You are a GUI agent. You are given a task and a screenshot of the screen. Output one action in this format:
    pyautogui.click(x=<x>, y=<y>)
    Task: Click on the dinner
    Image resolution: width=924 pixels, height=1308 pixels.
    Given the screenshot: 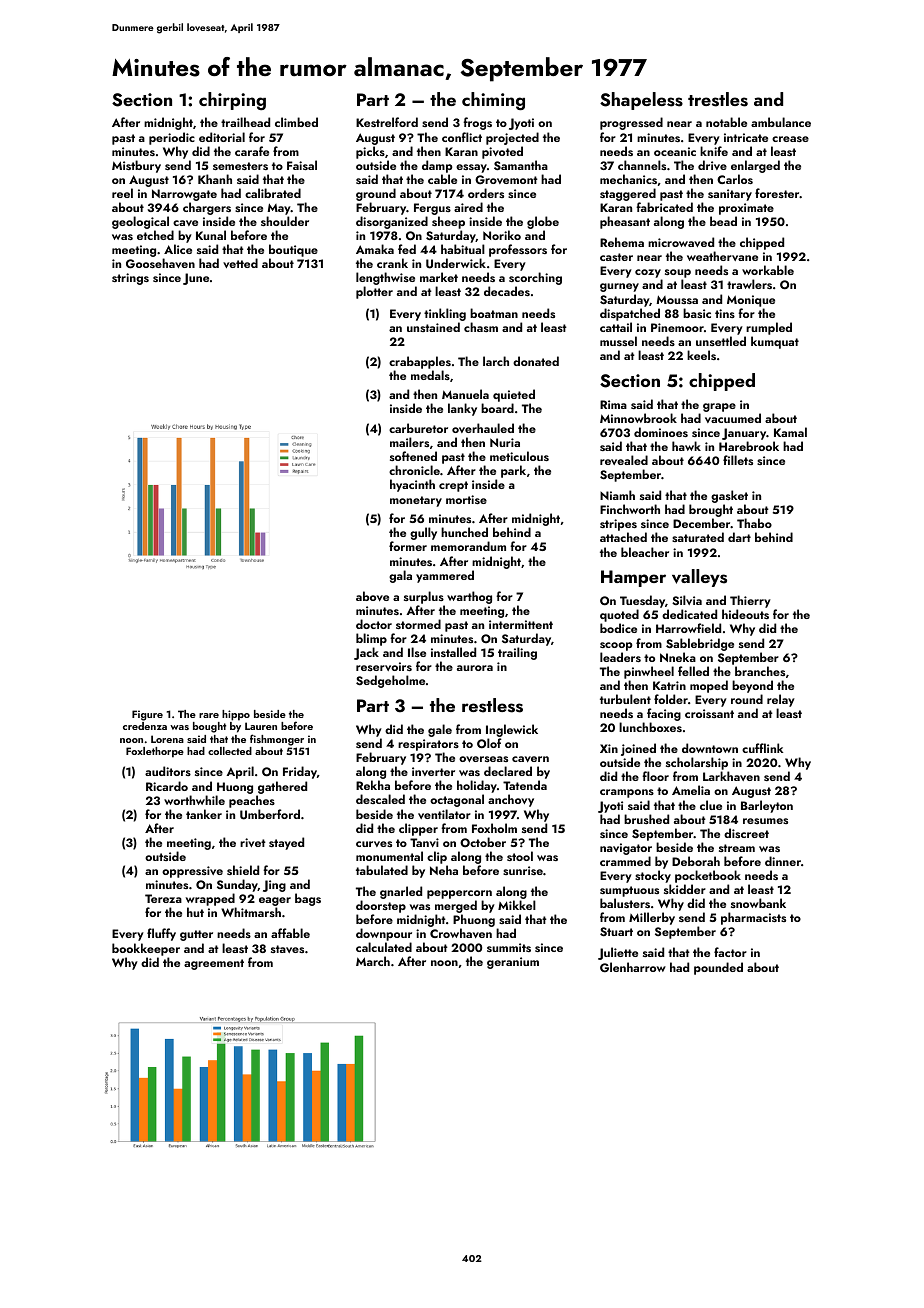 What is the action you would take?
    pyautogui.click(x=783, y=861)
